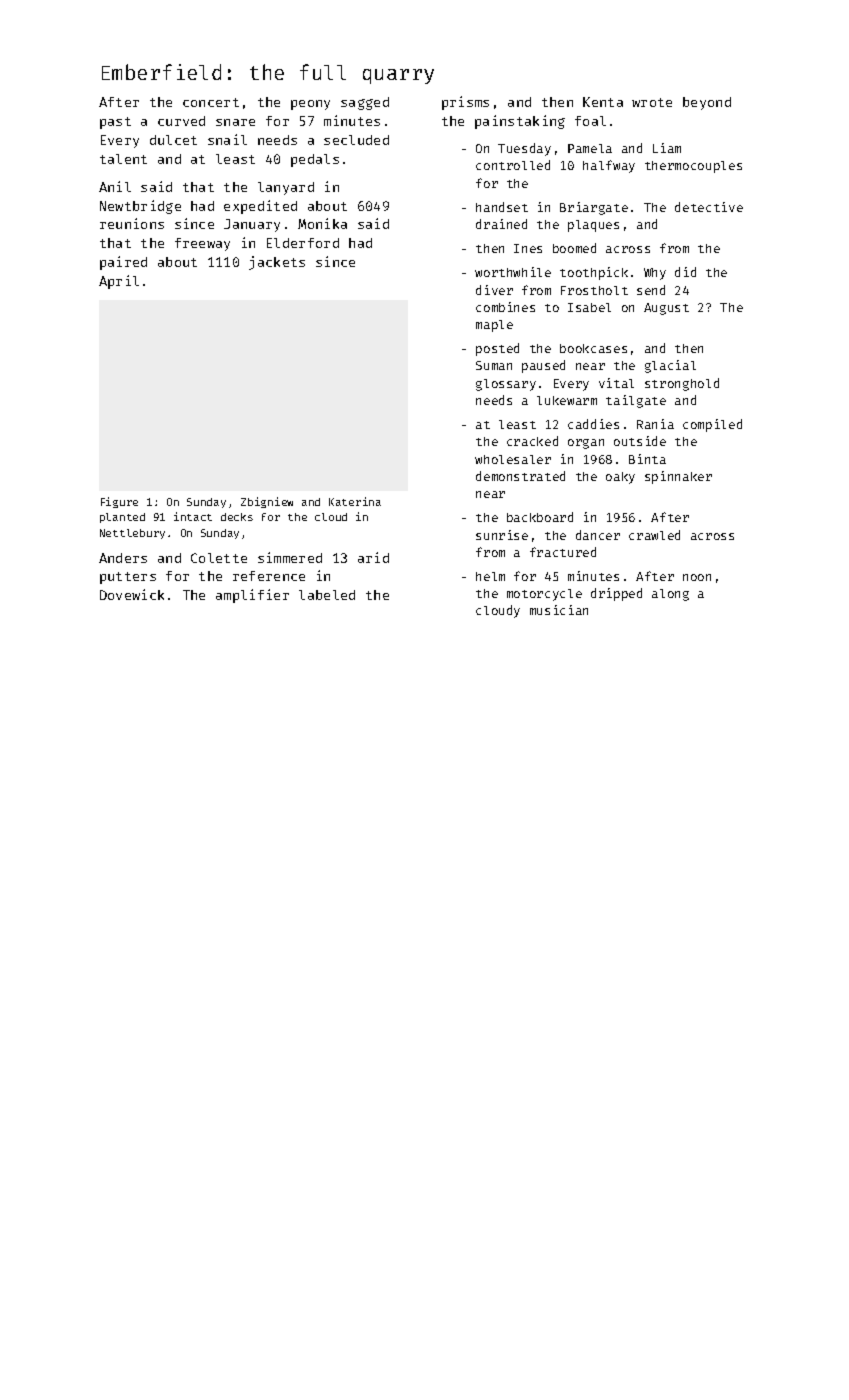  What do you see at coordinates (709, 207) in the screenshot?
I see `detective` at bounding box center [709, 207].
